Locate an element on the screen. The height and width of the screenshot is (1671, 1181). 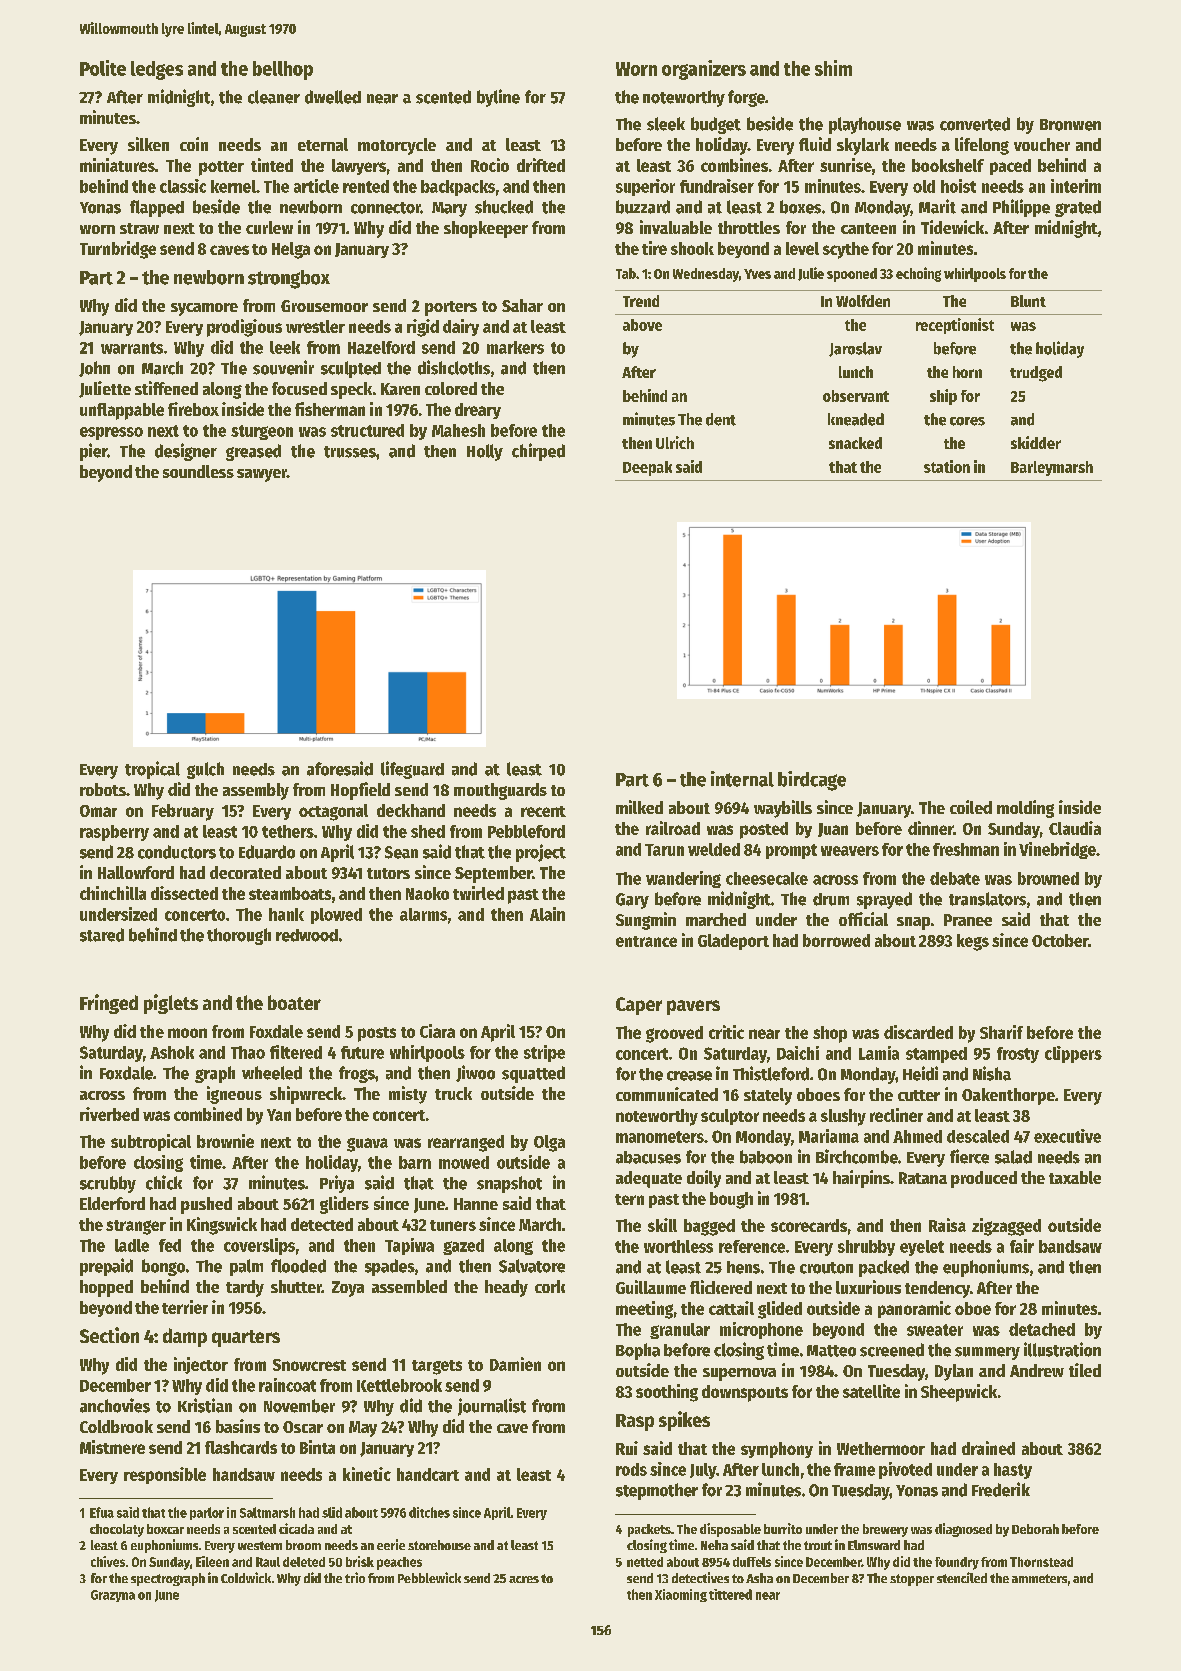
communicated is located at coordinates (667, 1094).
